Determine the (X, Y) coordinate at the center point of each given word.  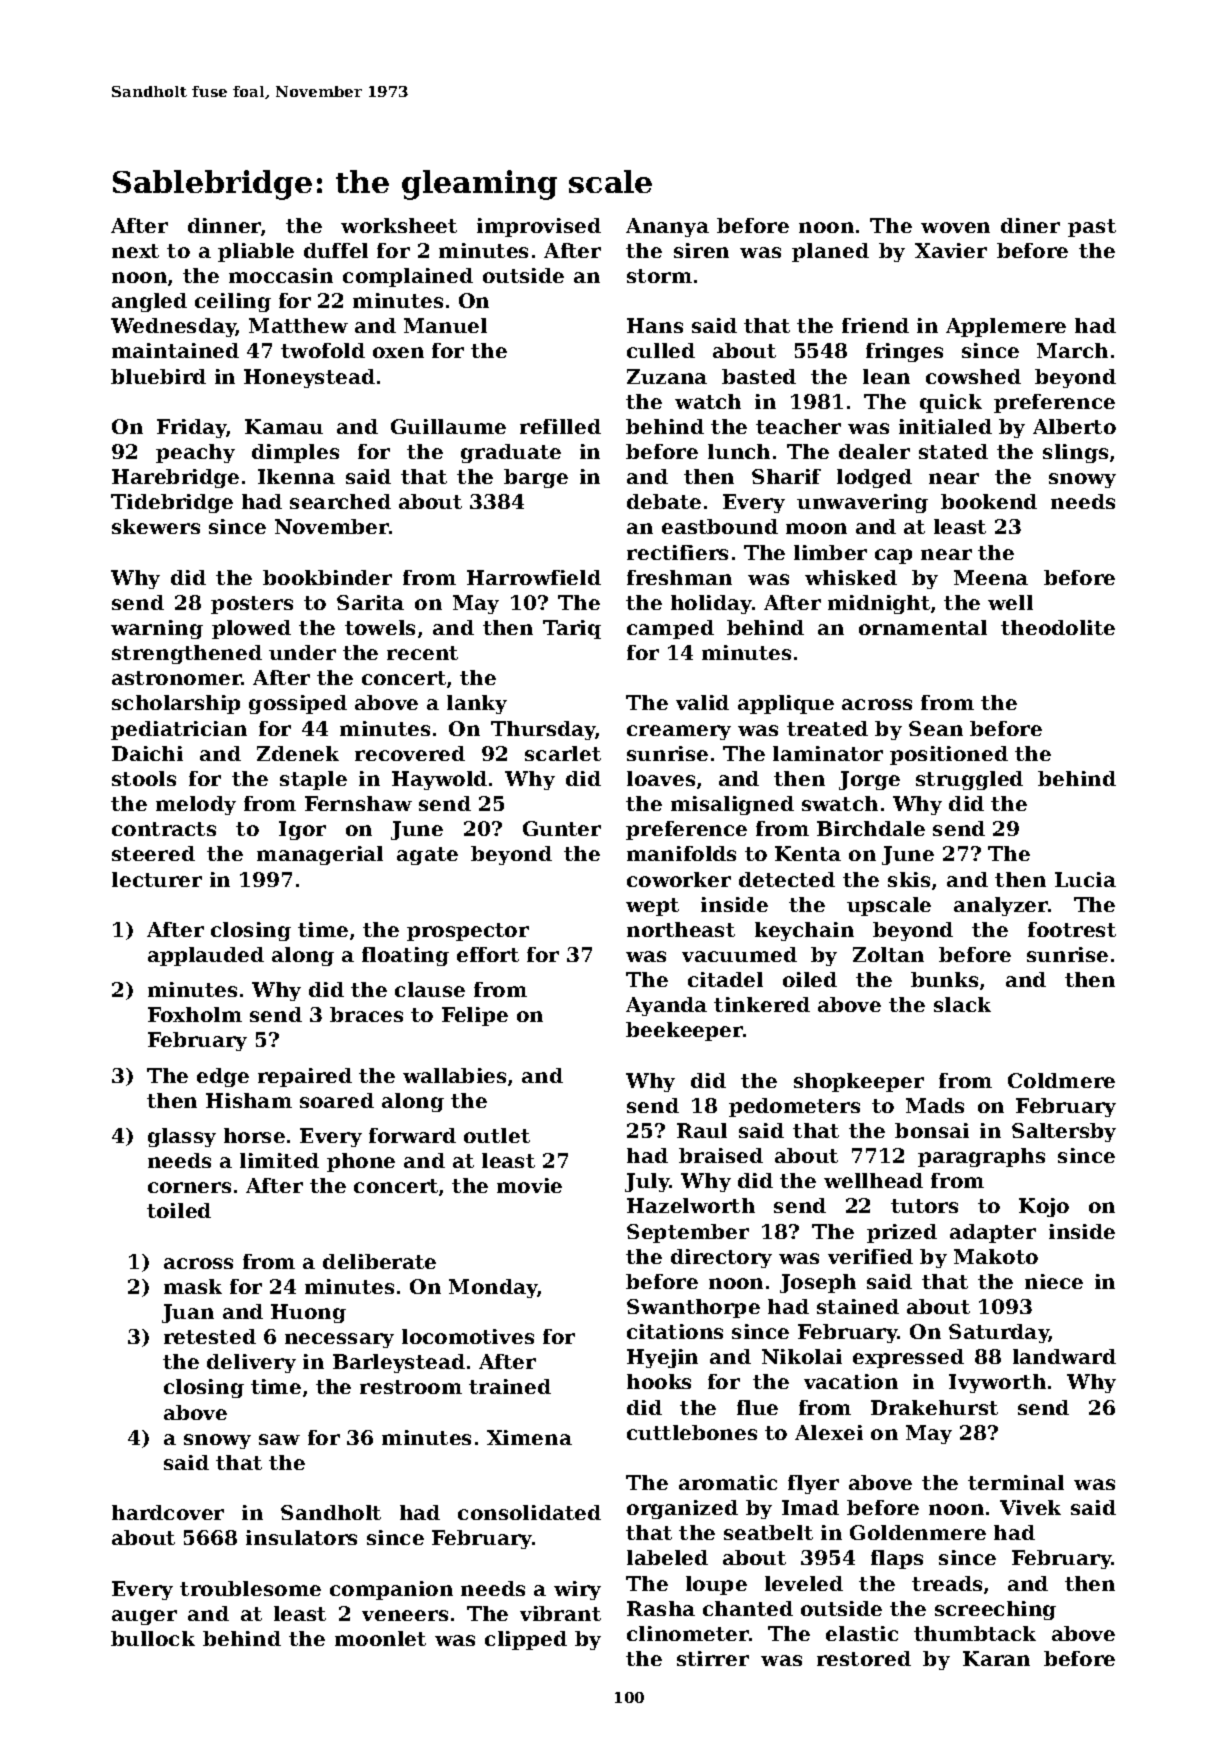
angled (149, 302)
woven (955, 227)
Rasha (661, 1608)
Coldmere (1061, 1080)
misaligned (732, 805)
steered (153, 853)
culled (661, 350)
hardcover (168, 1512)
